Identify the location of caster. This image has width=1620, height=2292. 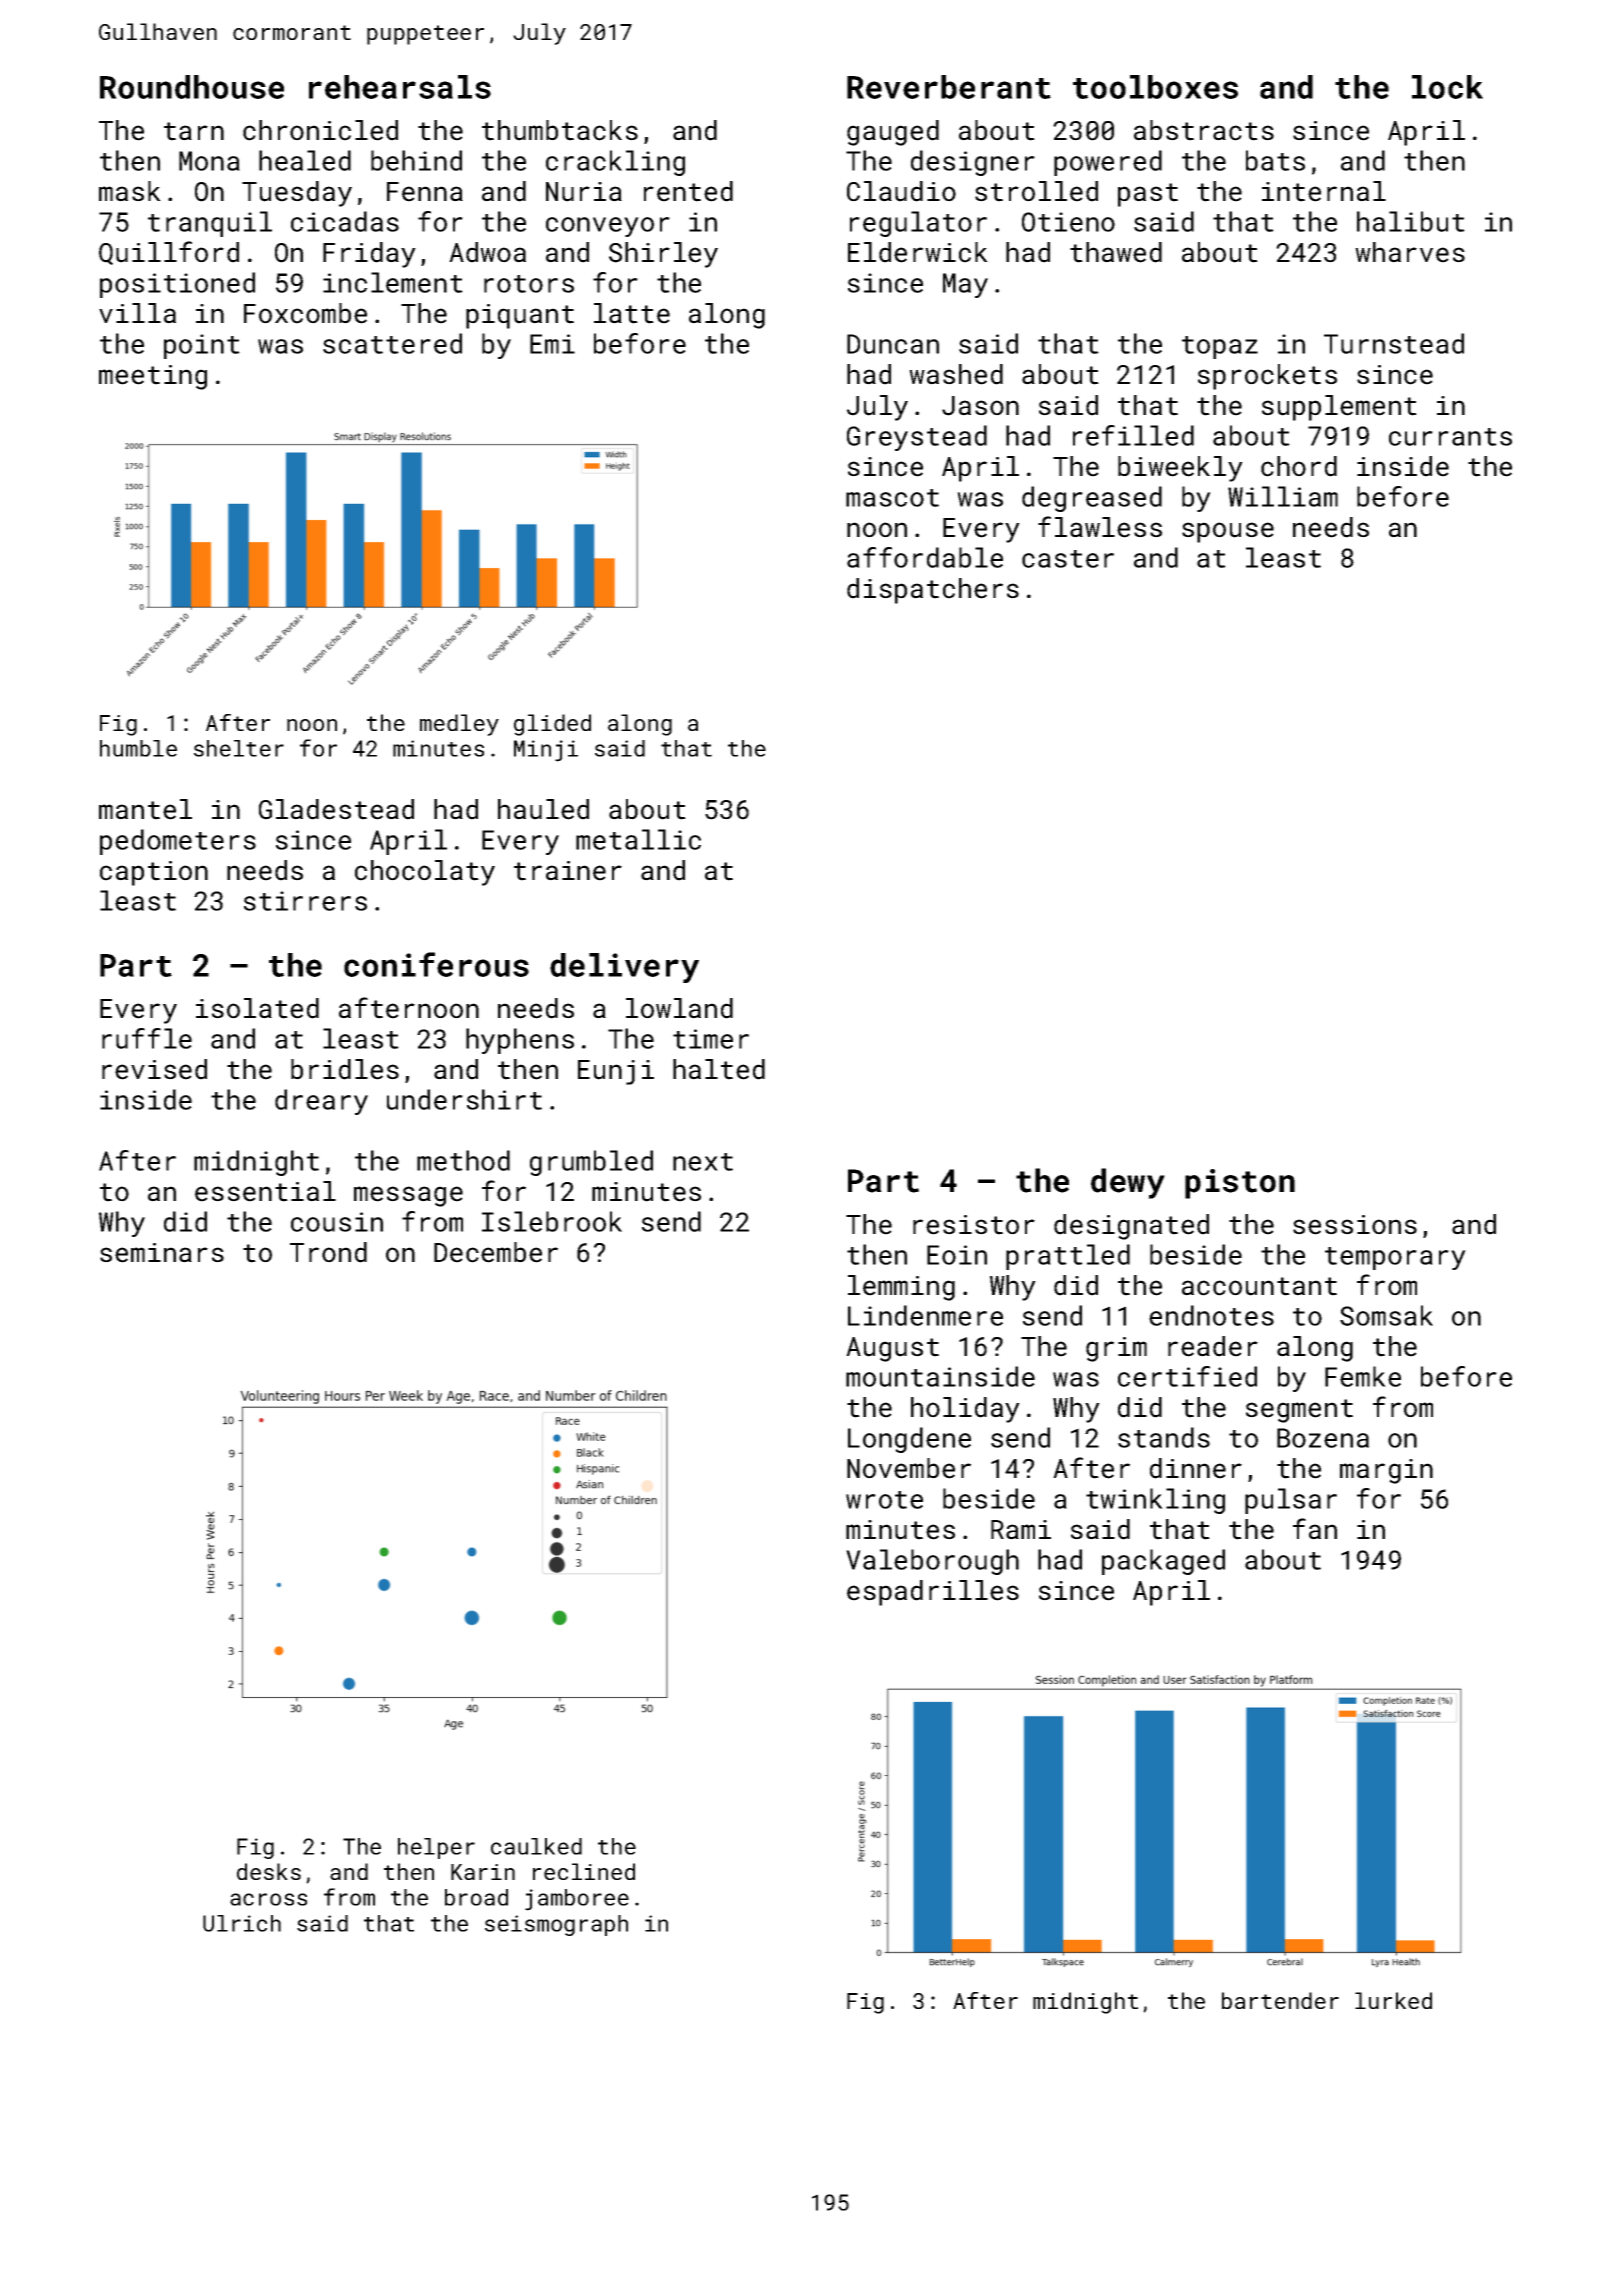
(1068, 559).
